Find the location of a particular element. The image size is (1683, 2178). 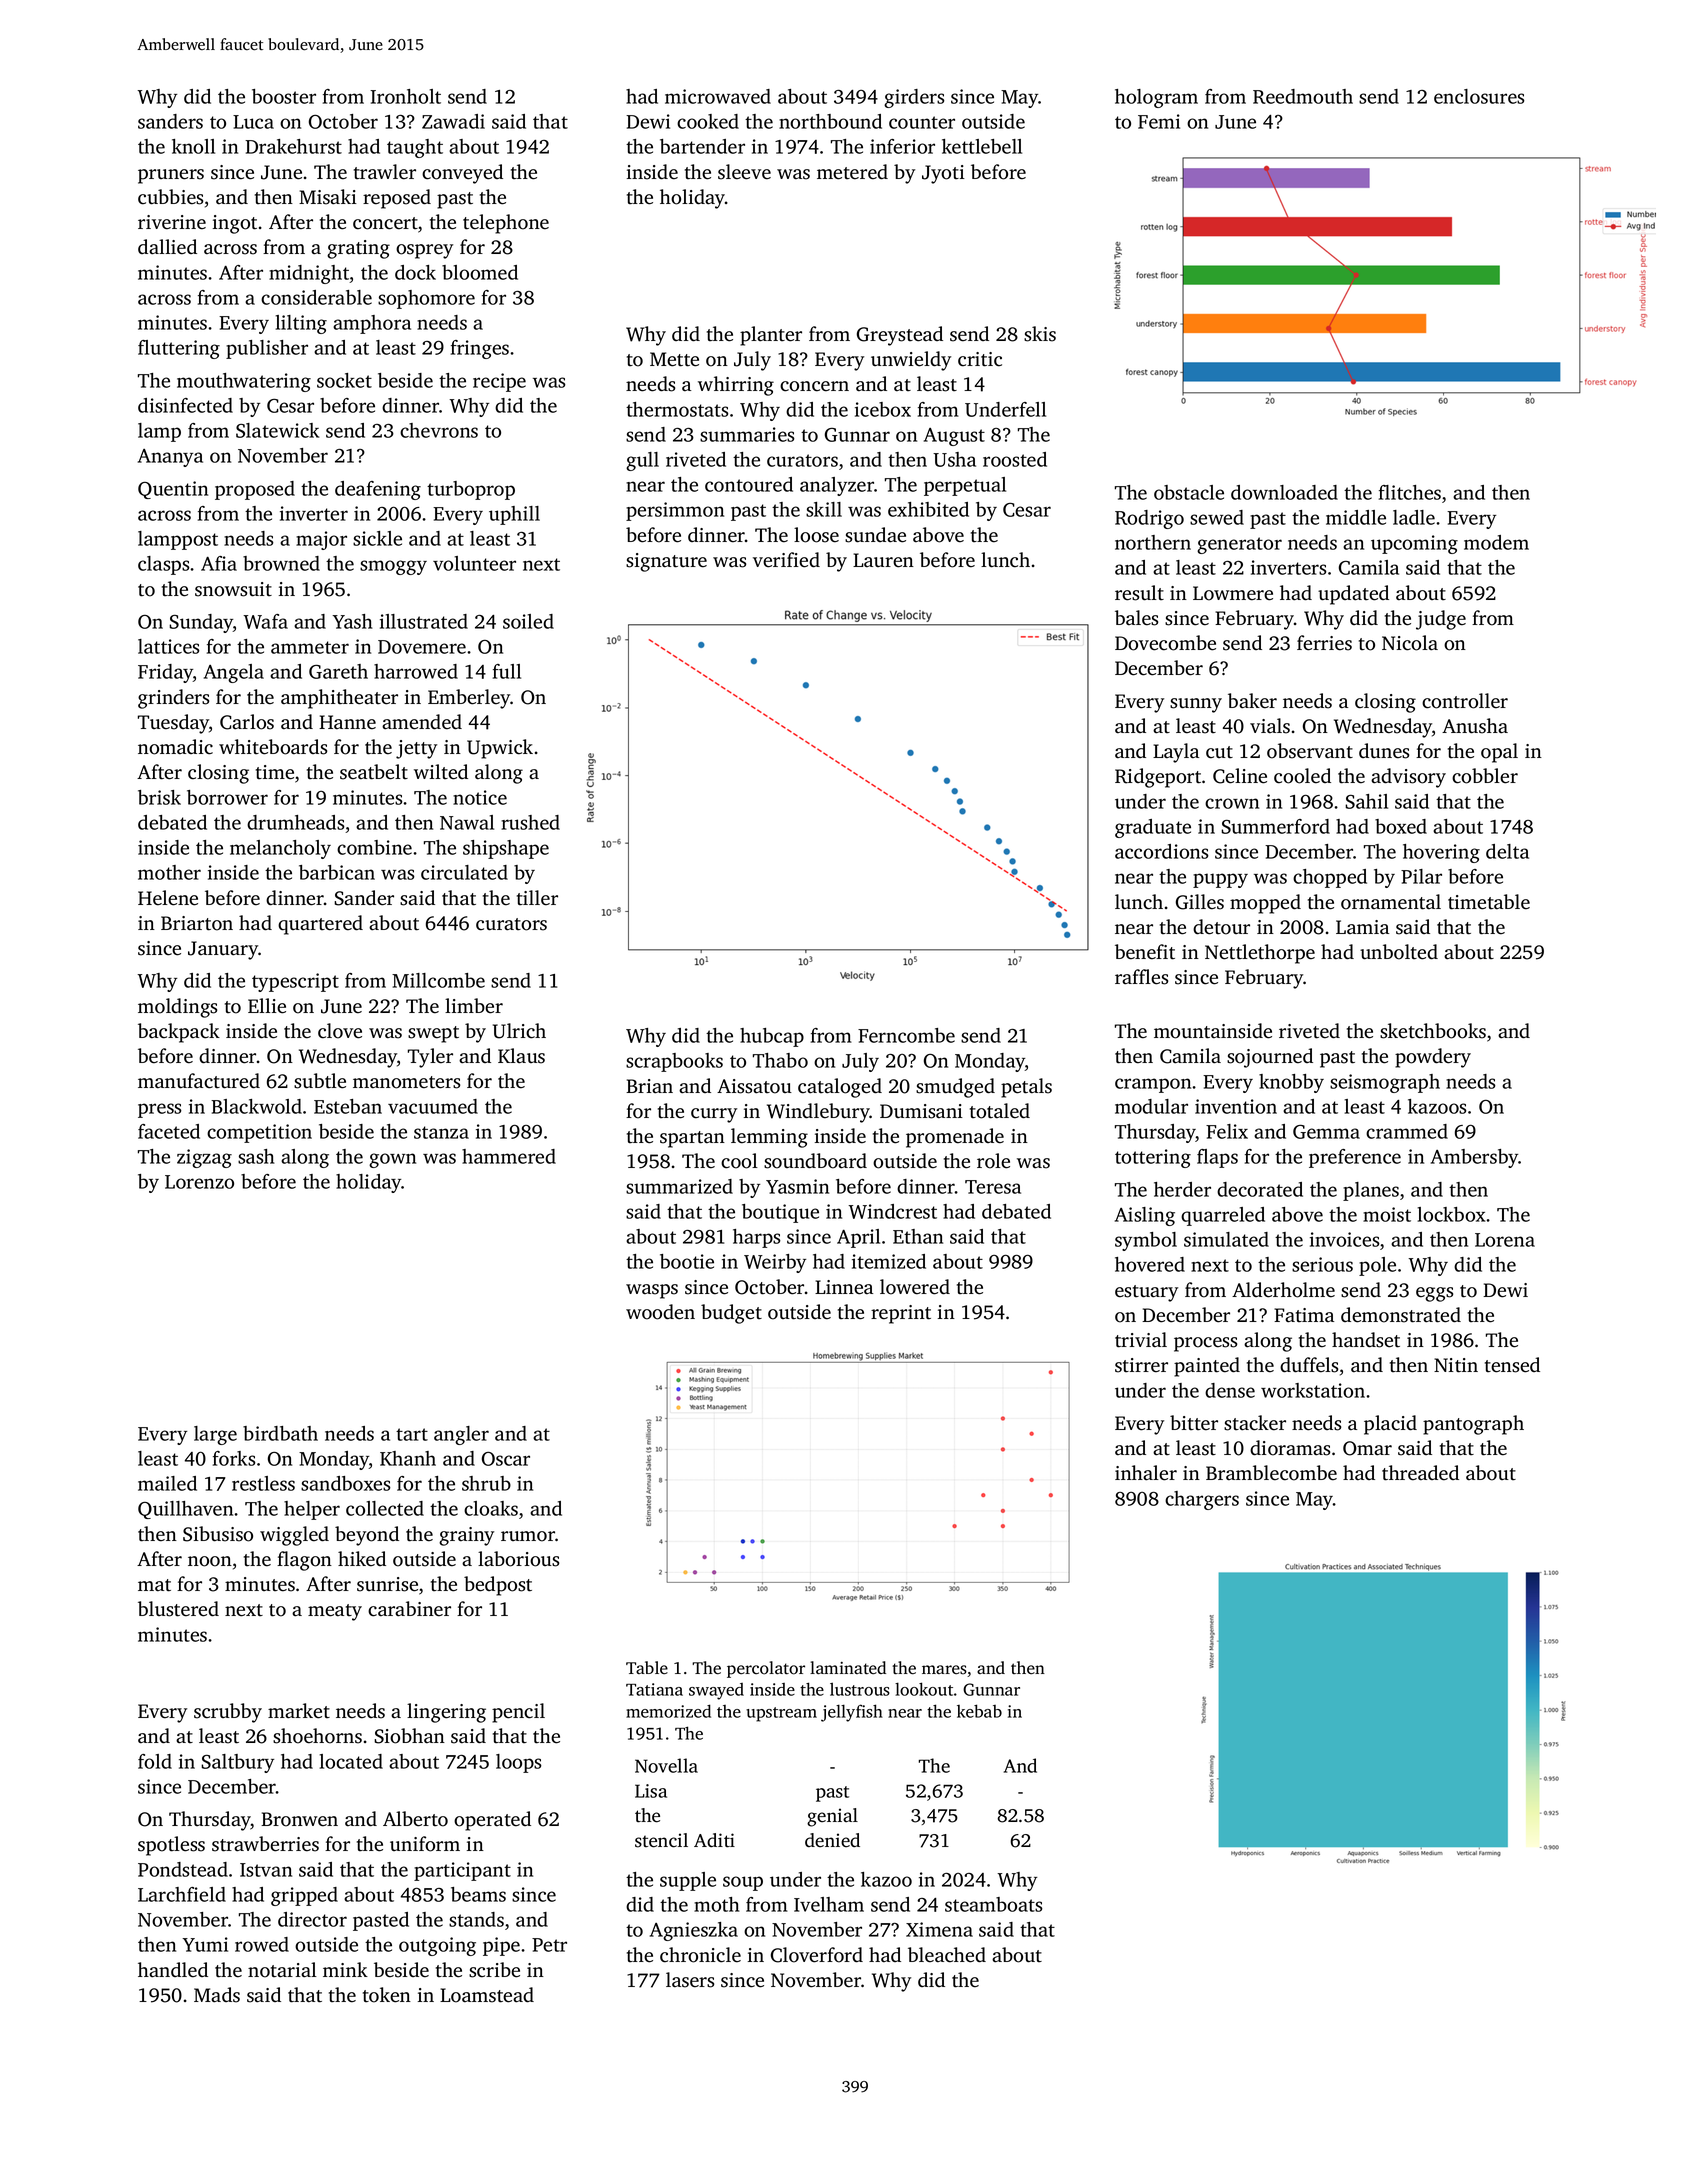

wiggled is located at coordinates (294, 1536).
